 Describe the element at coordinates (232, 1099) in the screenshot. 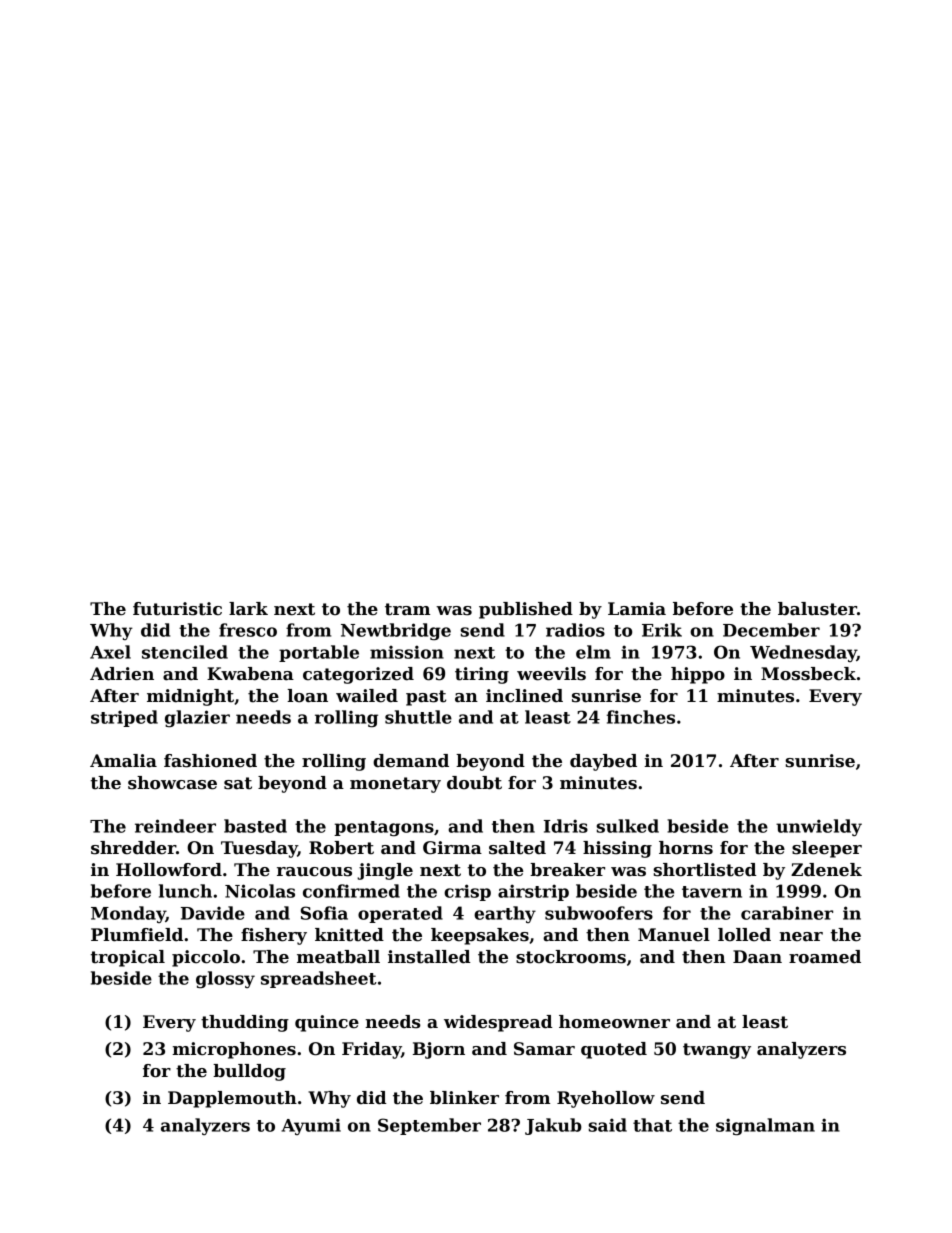

I see `Dapplemouth` at that location.
